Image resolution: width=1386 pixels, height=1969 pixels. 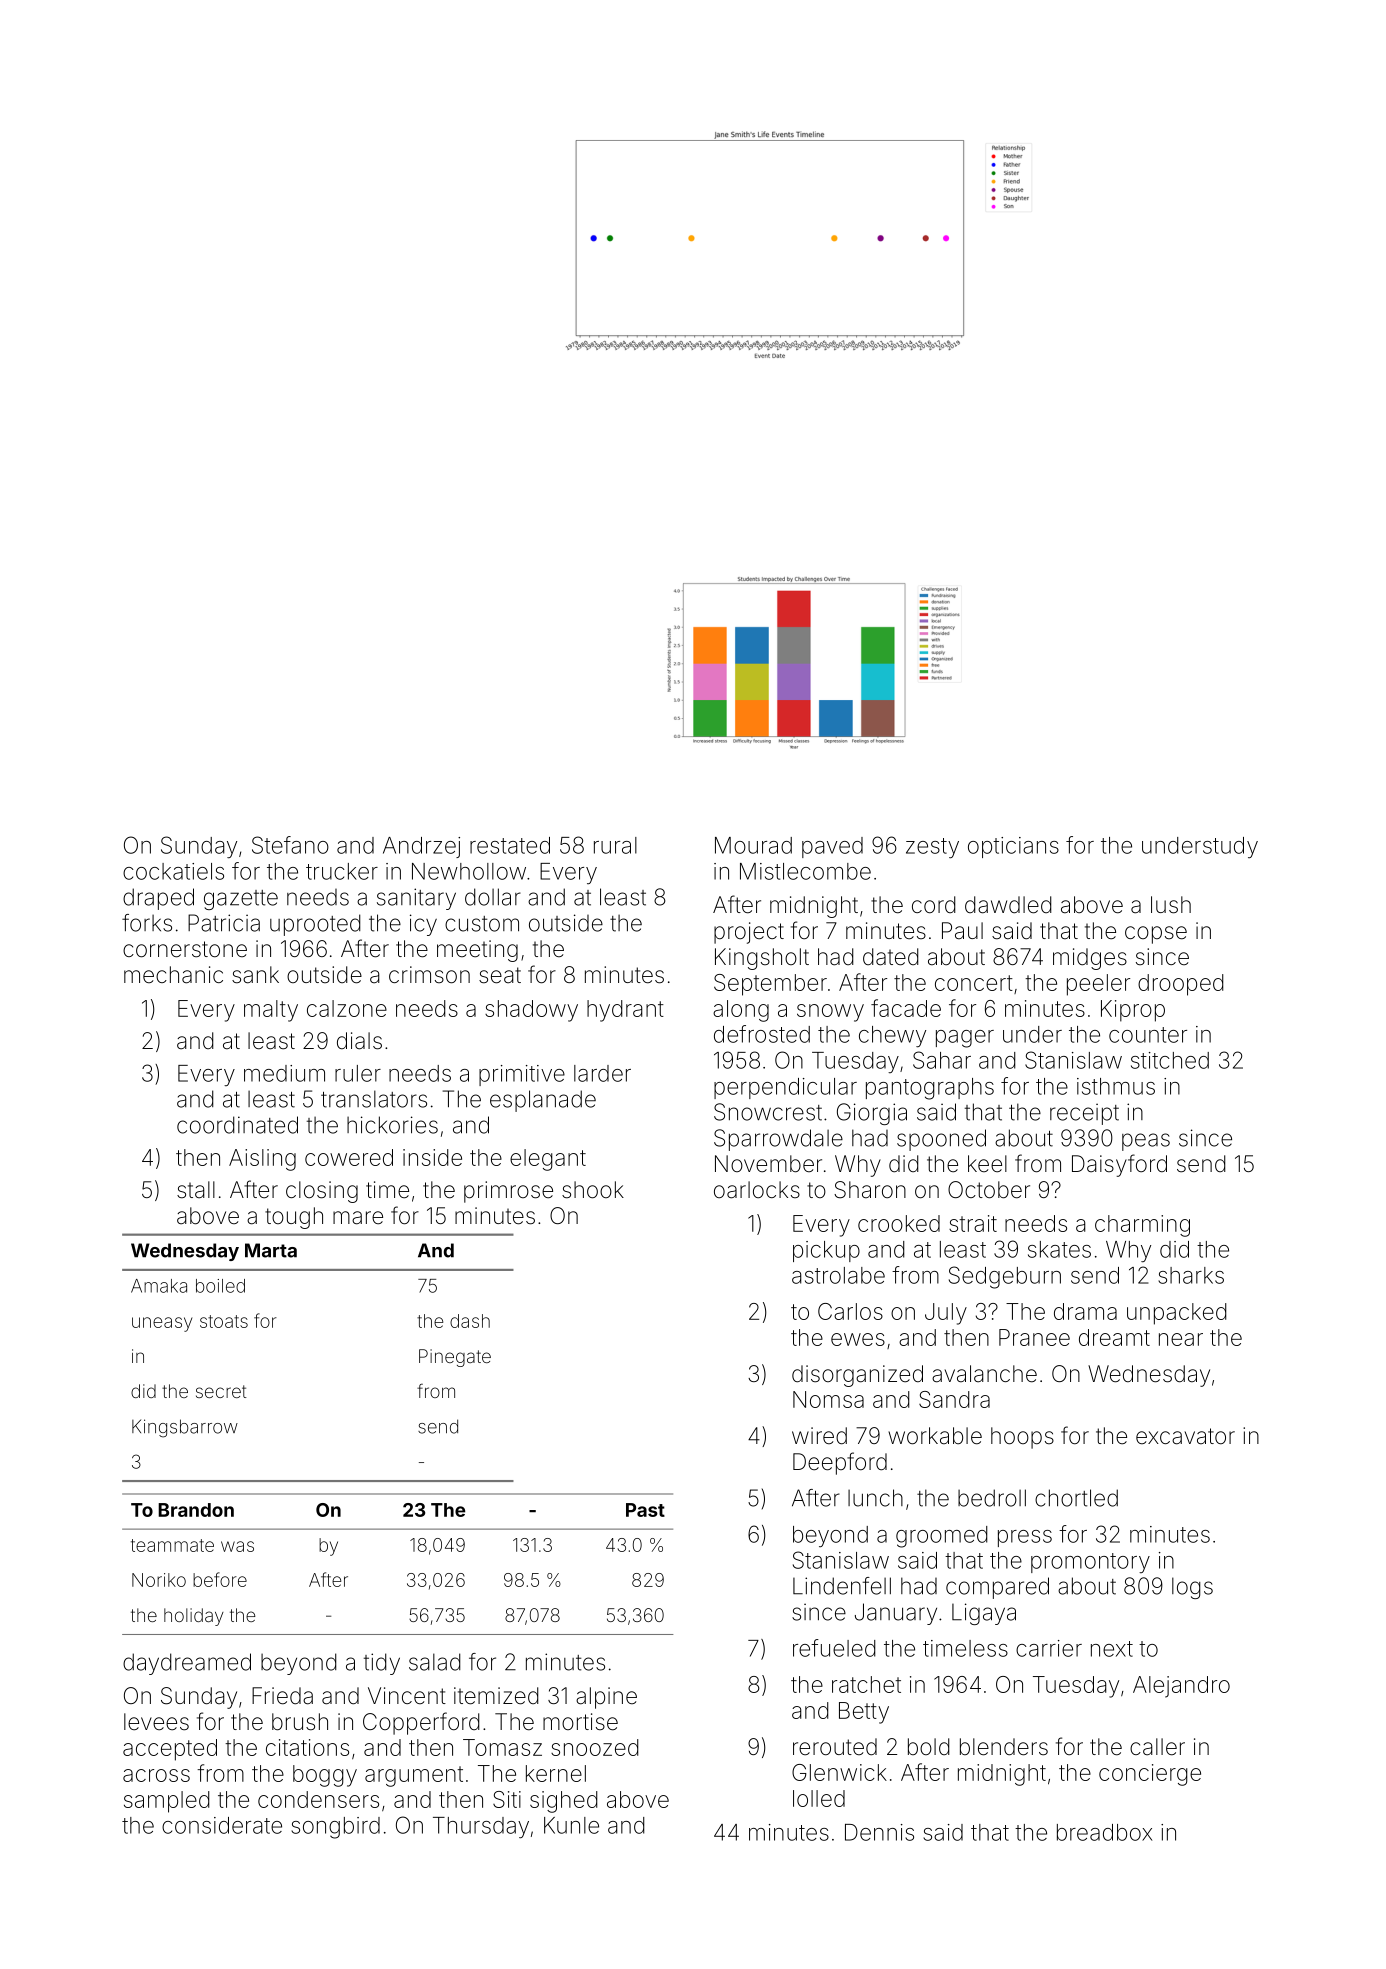 I want to click on chortled, so click(x=1076, y=1498).
